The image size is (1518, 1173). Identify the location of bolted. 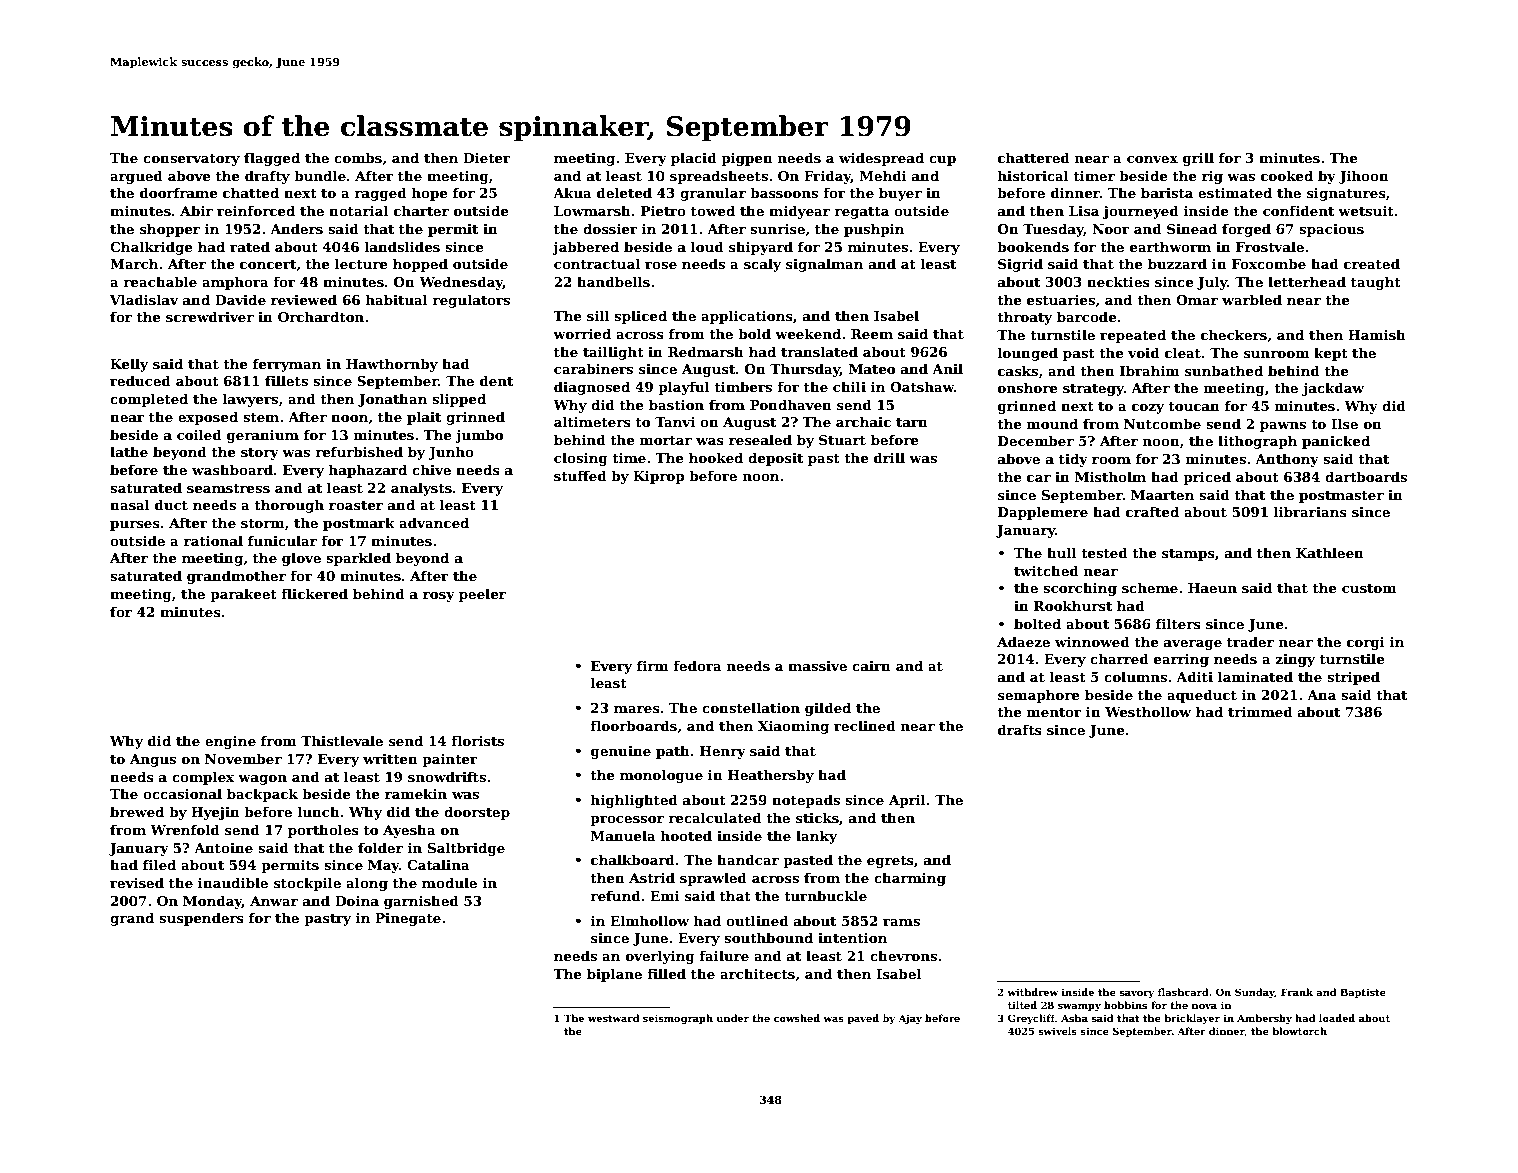
(1037, 623).
